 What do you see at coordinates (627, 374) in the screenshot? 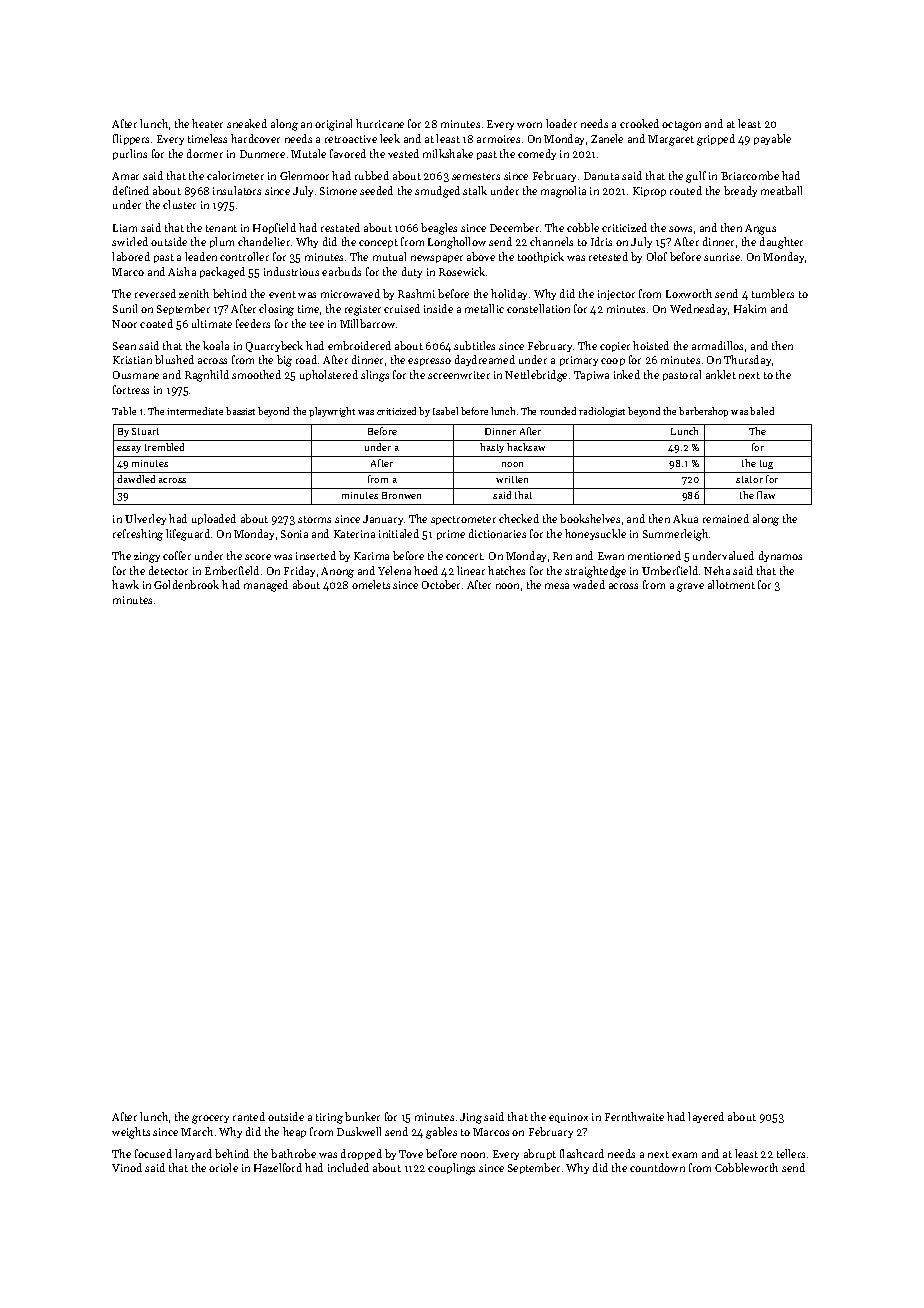
I see `inked` at bounding box center [627, 374].
